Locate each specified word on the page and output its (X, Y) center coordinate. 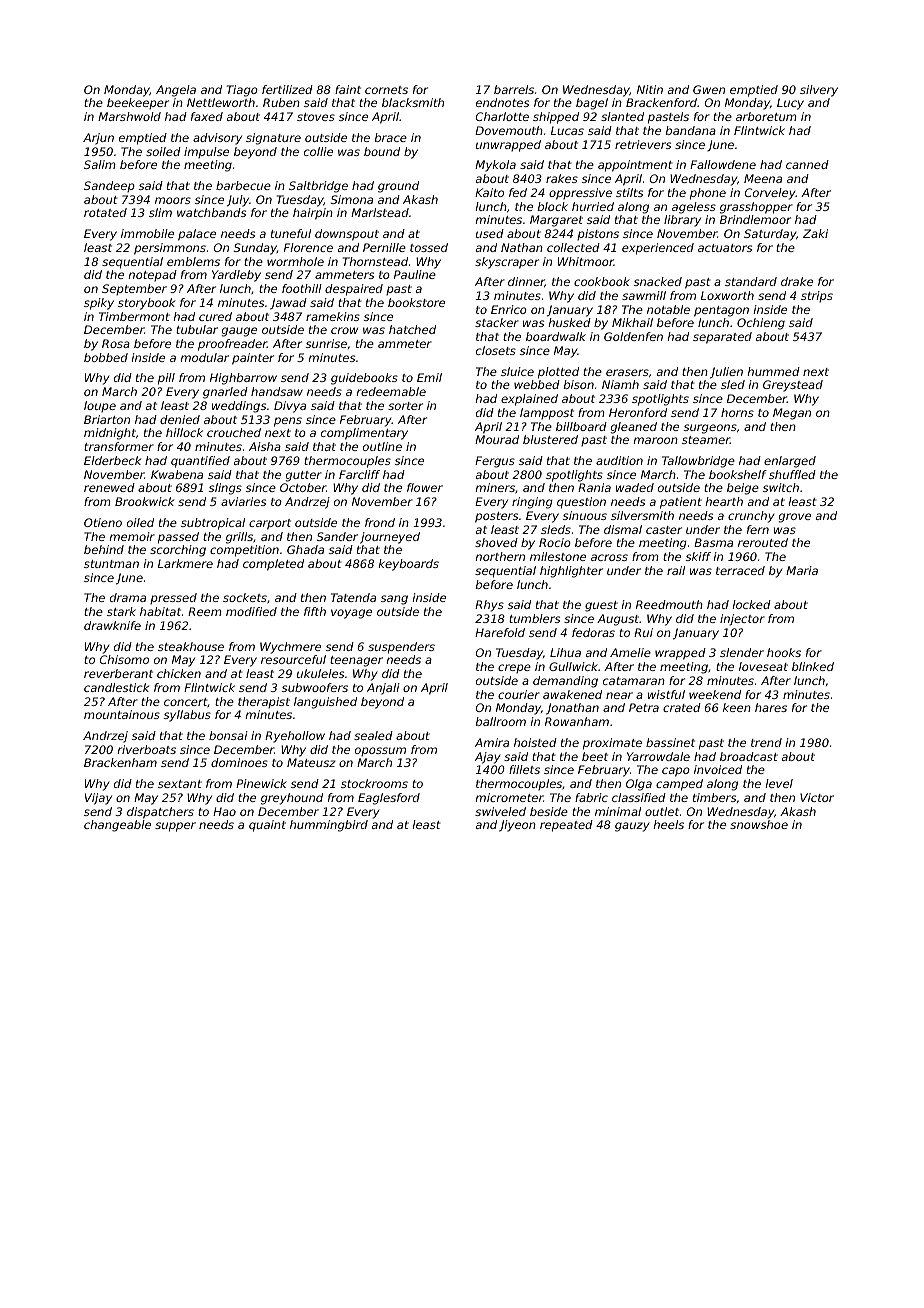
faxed (207, 116)
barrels (514, 89)
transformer (119, 446)
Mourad (497, 439)
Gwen (709, 89)
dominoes (239, 762)
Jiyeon (517, 826)
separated (722, 338)
